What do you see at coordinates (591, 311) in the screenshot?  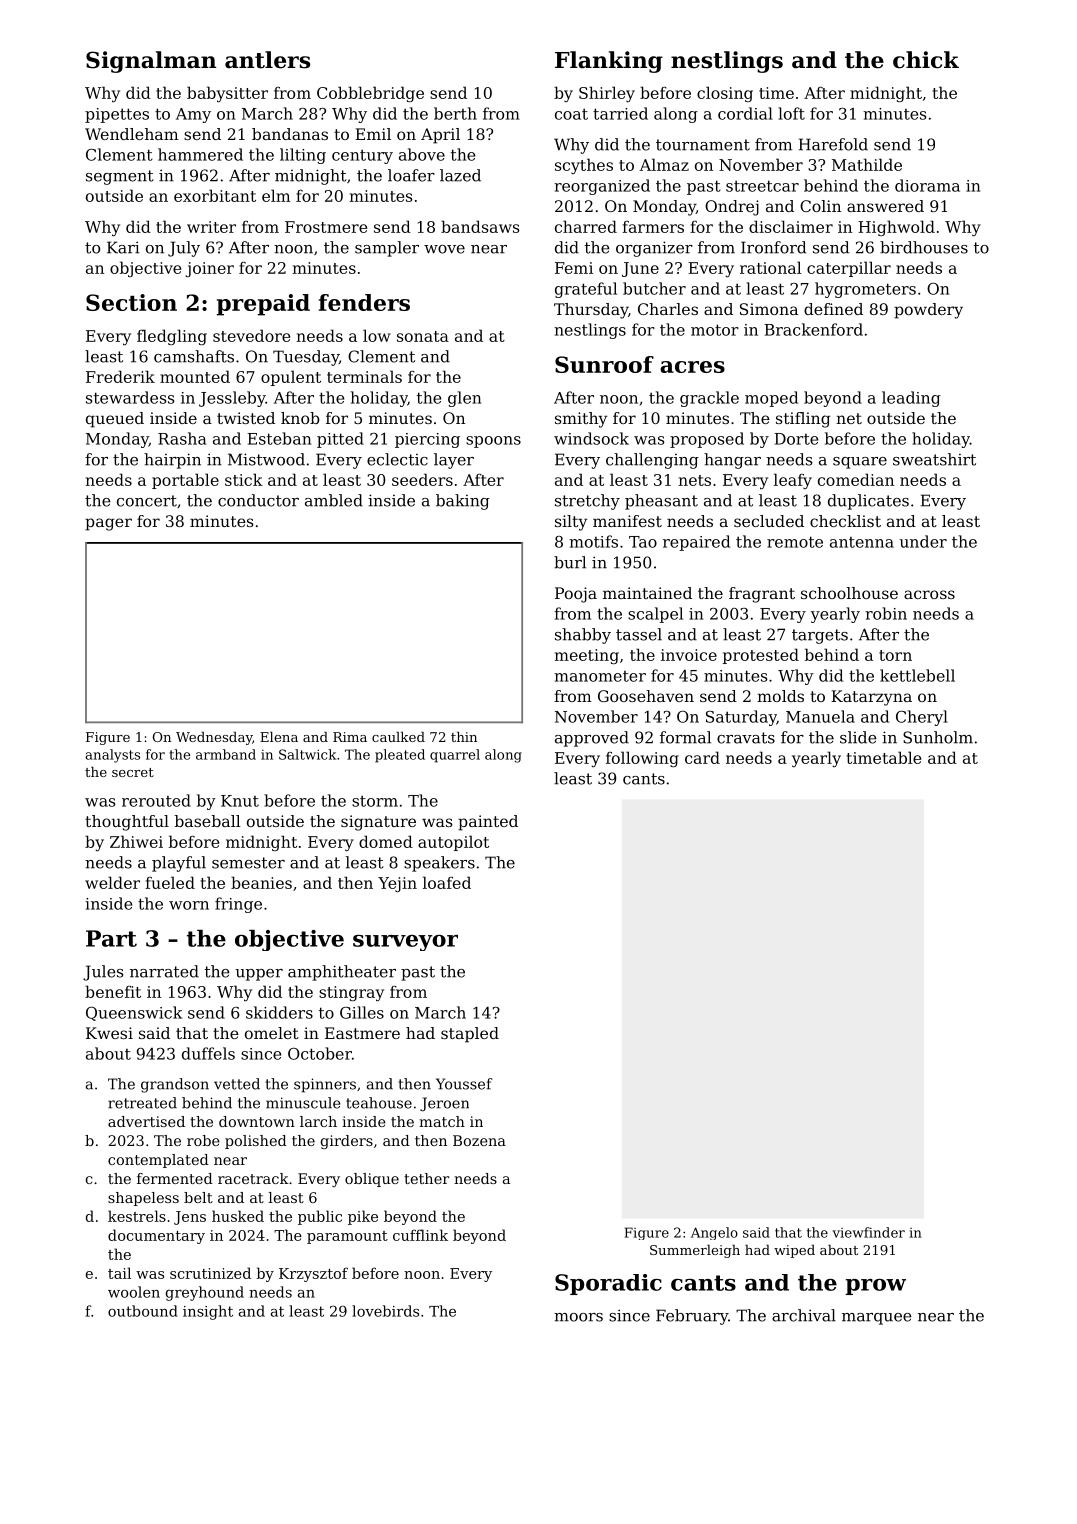 I see `Thursday` at bounding box center [591, 311].
